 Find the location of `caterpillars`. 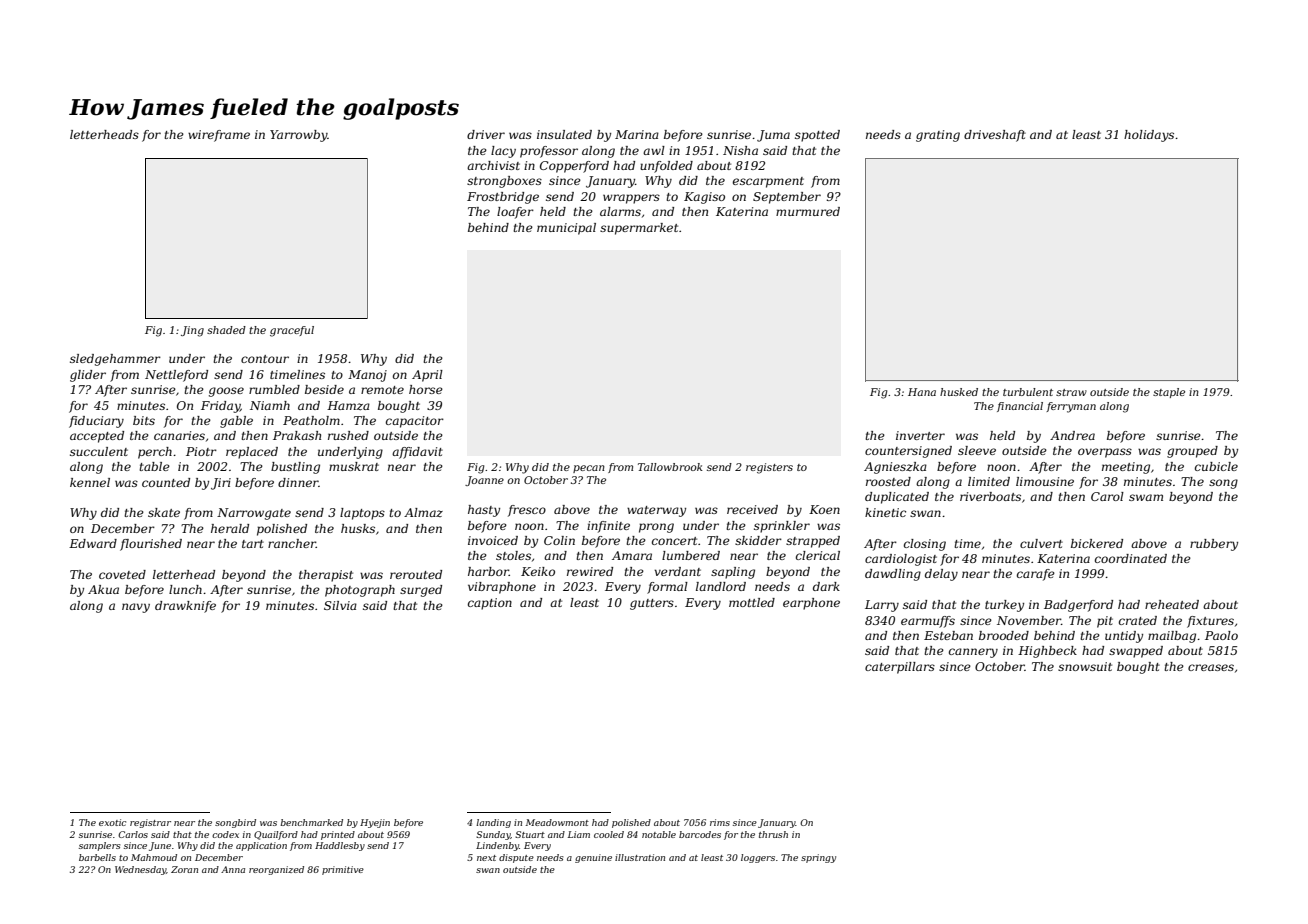

caterpillars is located at coordinates (900, 668).
